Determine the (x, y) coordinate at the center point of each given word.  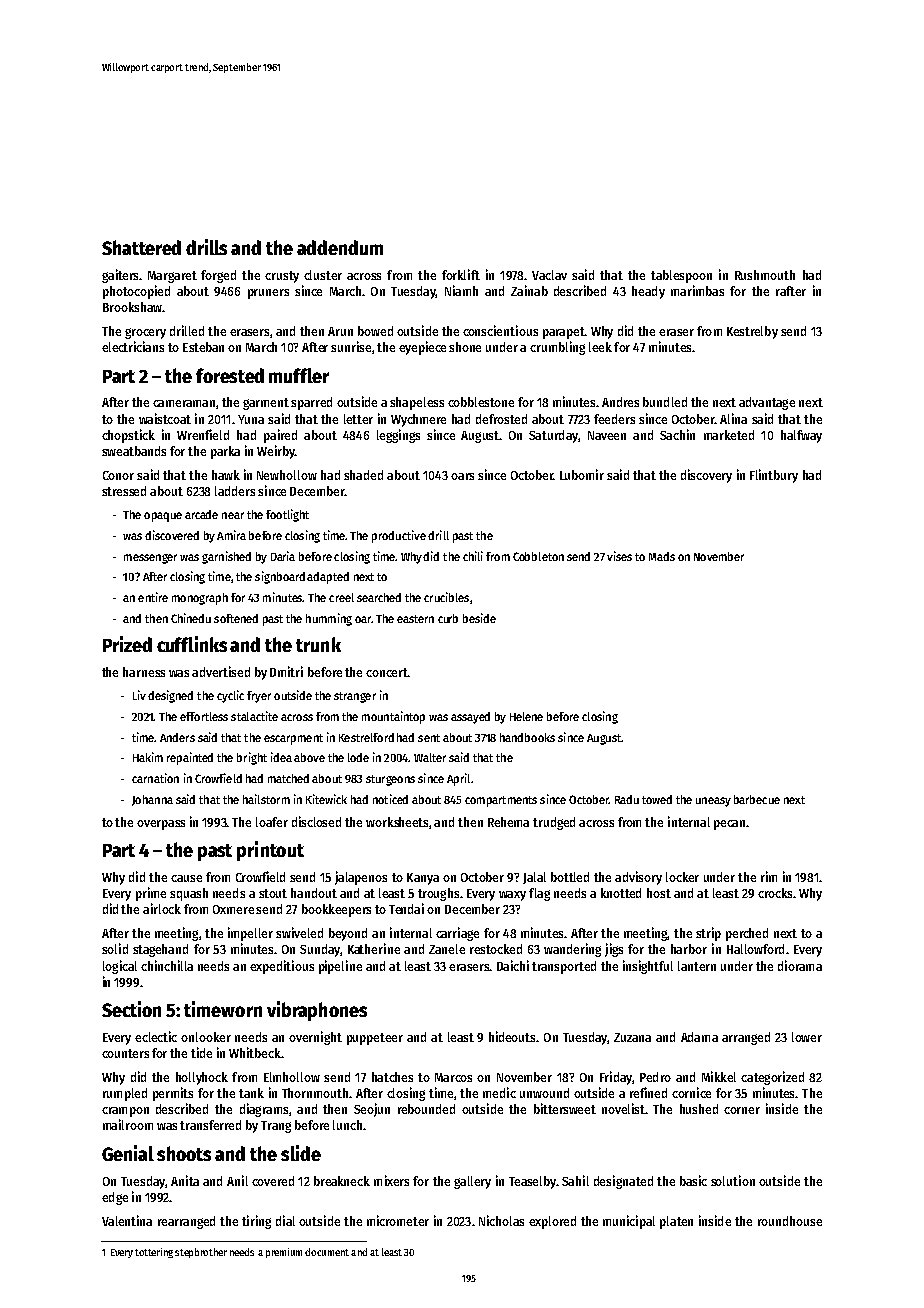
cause (186, 878)
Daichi (513, 965)
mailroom (128, 1124)
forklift (461, 274)
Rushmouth (765, 275)
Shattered (141, 247)
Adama (699, 1037)
